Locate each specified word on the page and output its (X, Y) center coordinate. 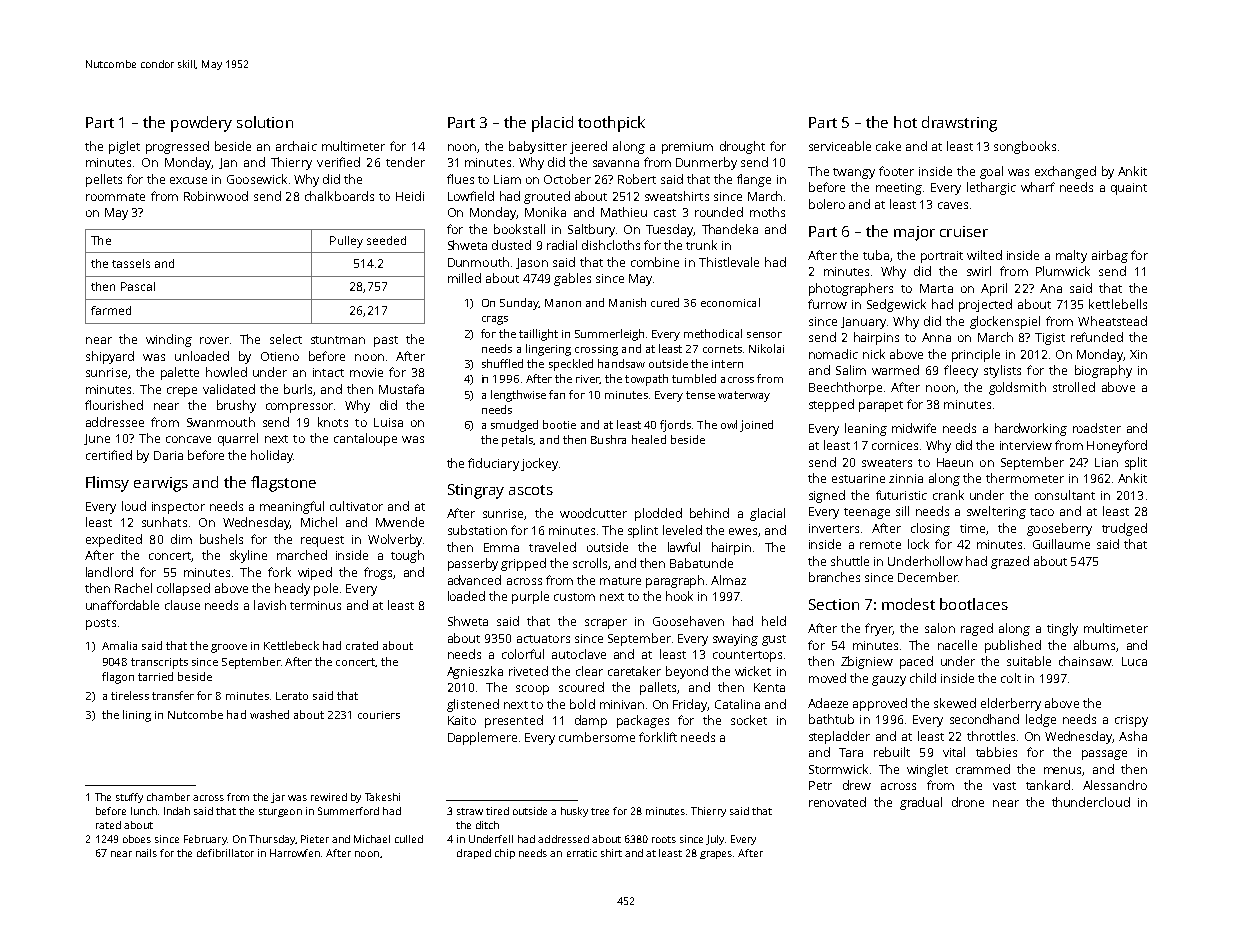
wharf (1038, 187)
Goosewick (257, 179)
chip (505, 854)
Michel (319, 522)
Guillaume (1061, 544)
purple (530, 597)
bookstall (519, 229)
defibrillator (225, 853)
